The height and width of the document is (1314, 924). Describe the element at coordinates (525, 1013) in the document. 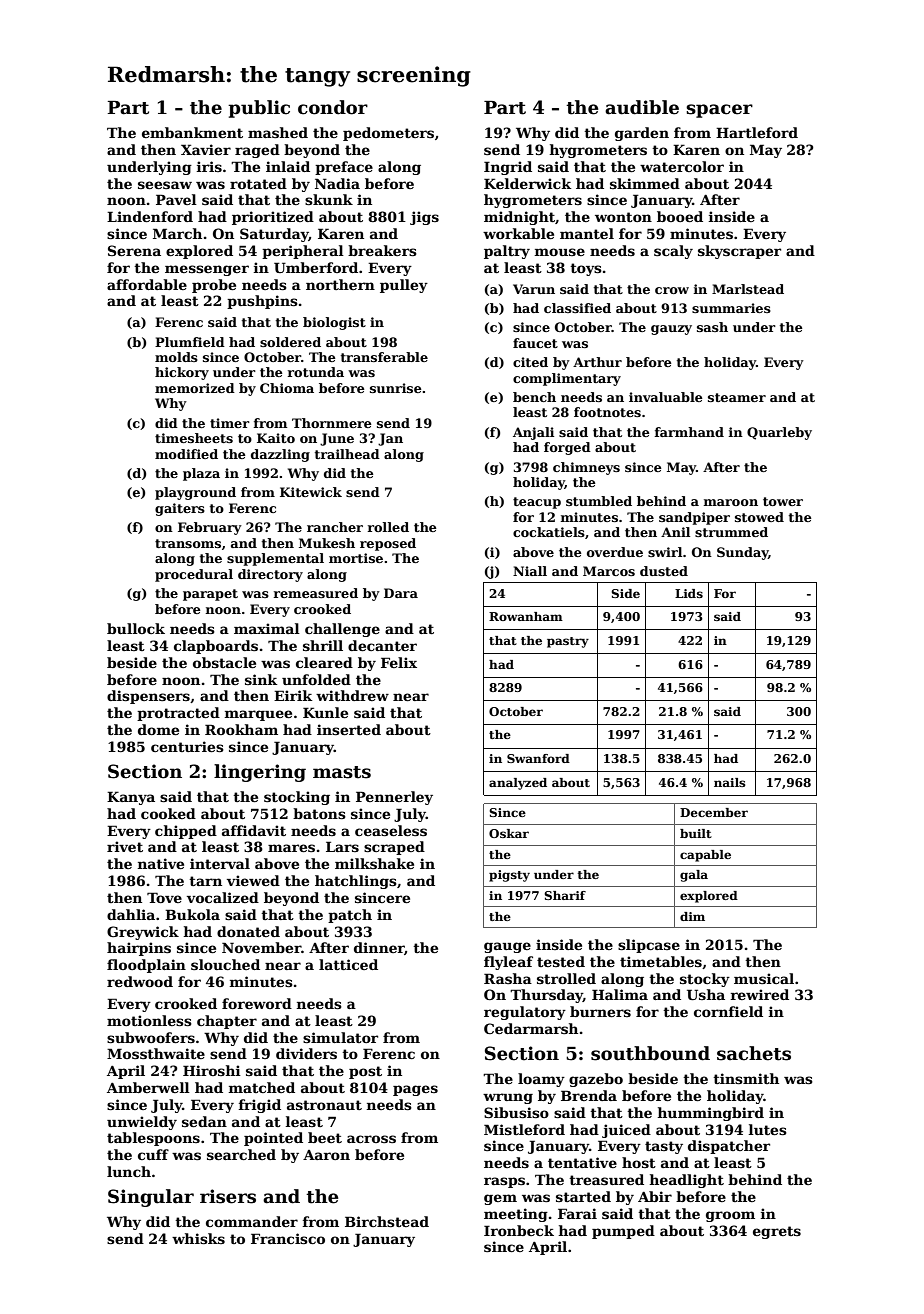

I see `regulatory` at that location.
